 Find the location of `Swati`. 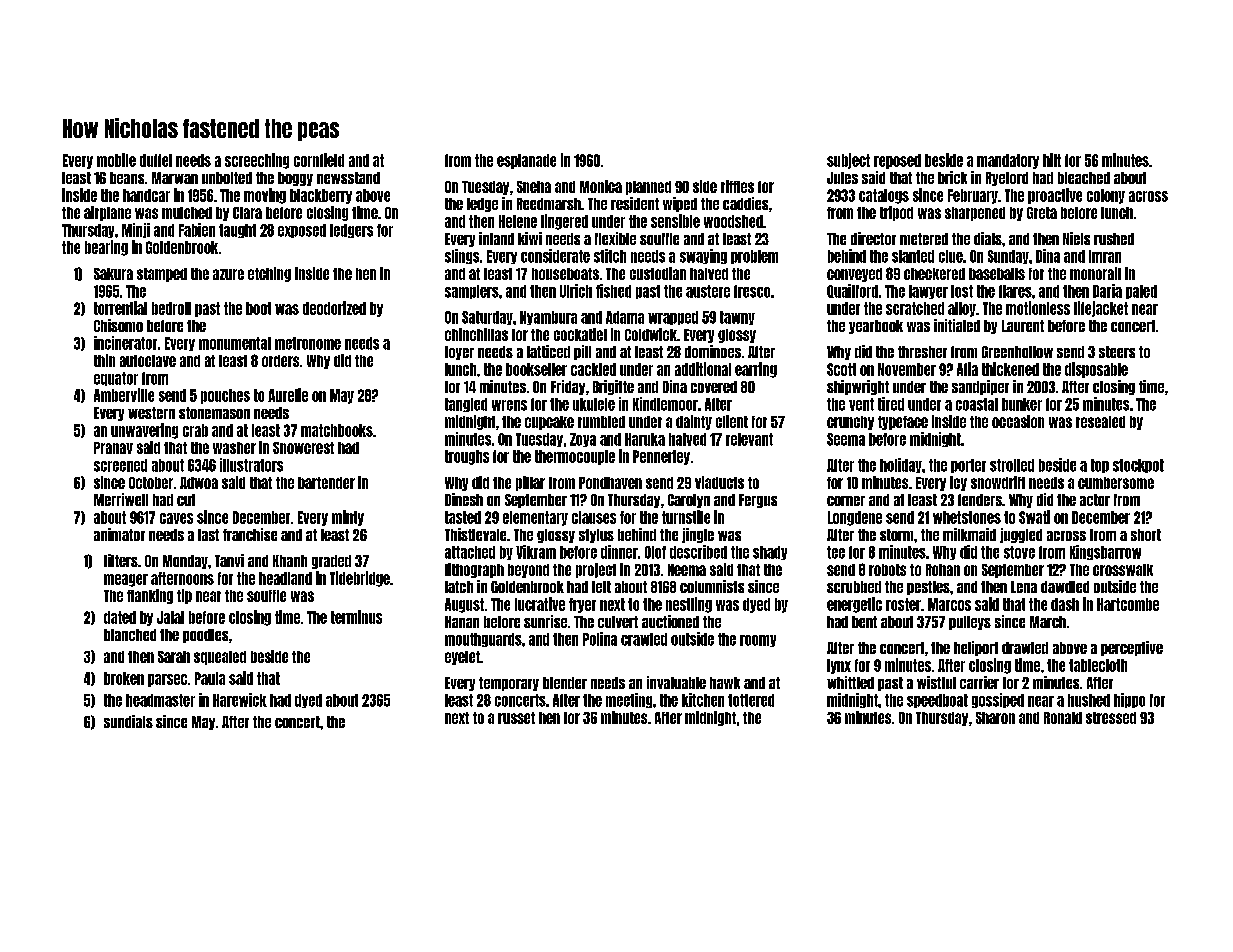

Swati is located at coordinates (1034, 517).
